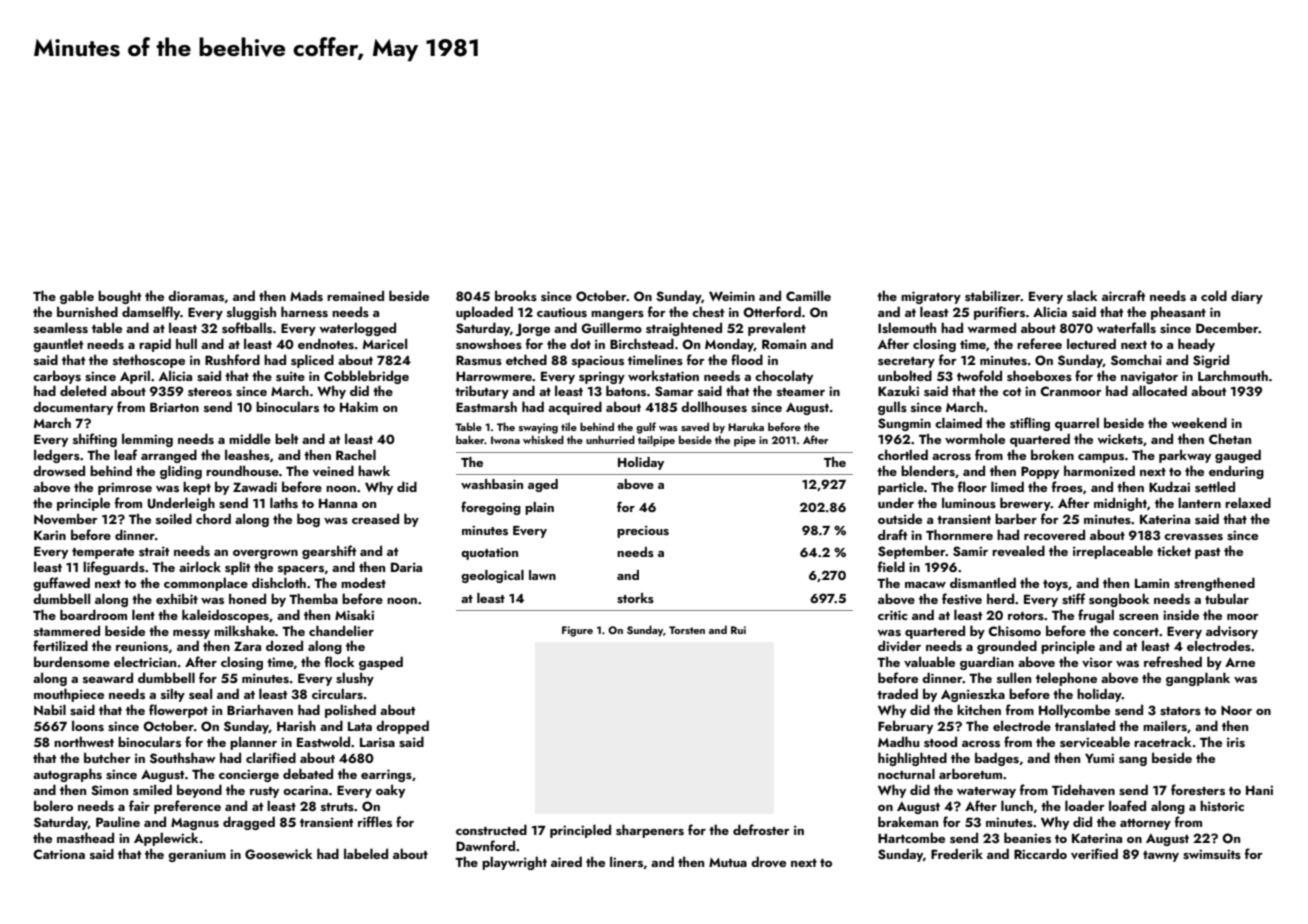 The width and height of the screenshot is (1308, 924). Describe the element at coordinates (337, 694) in the screenshot. I see `circulars` at that location.
